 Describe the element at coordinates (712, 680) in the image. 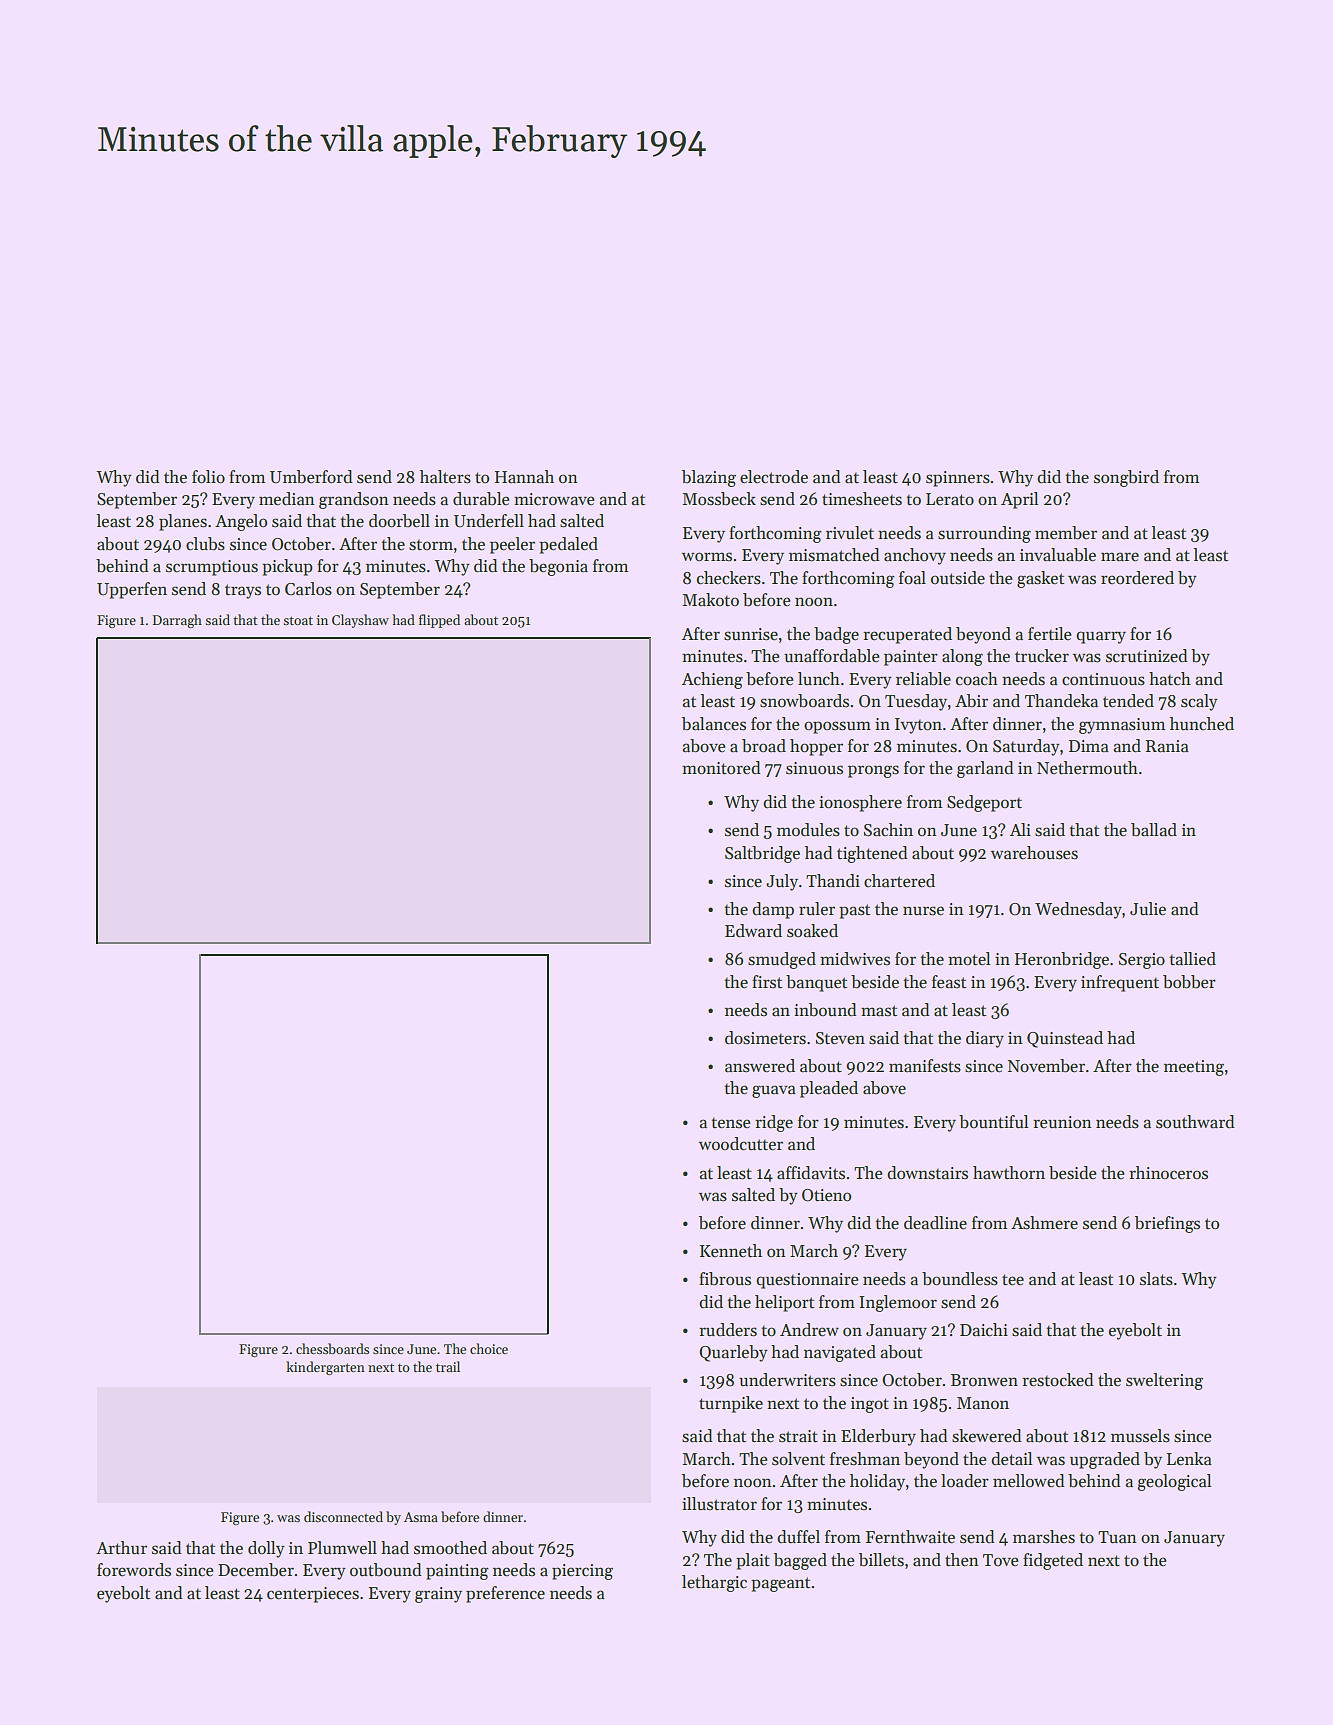

I see `Achieng` at that location.
